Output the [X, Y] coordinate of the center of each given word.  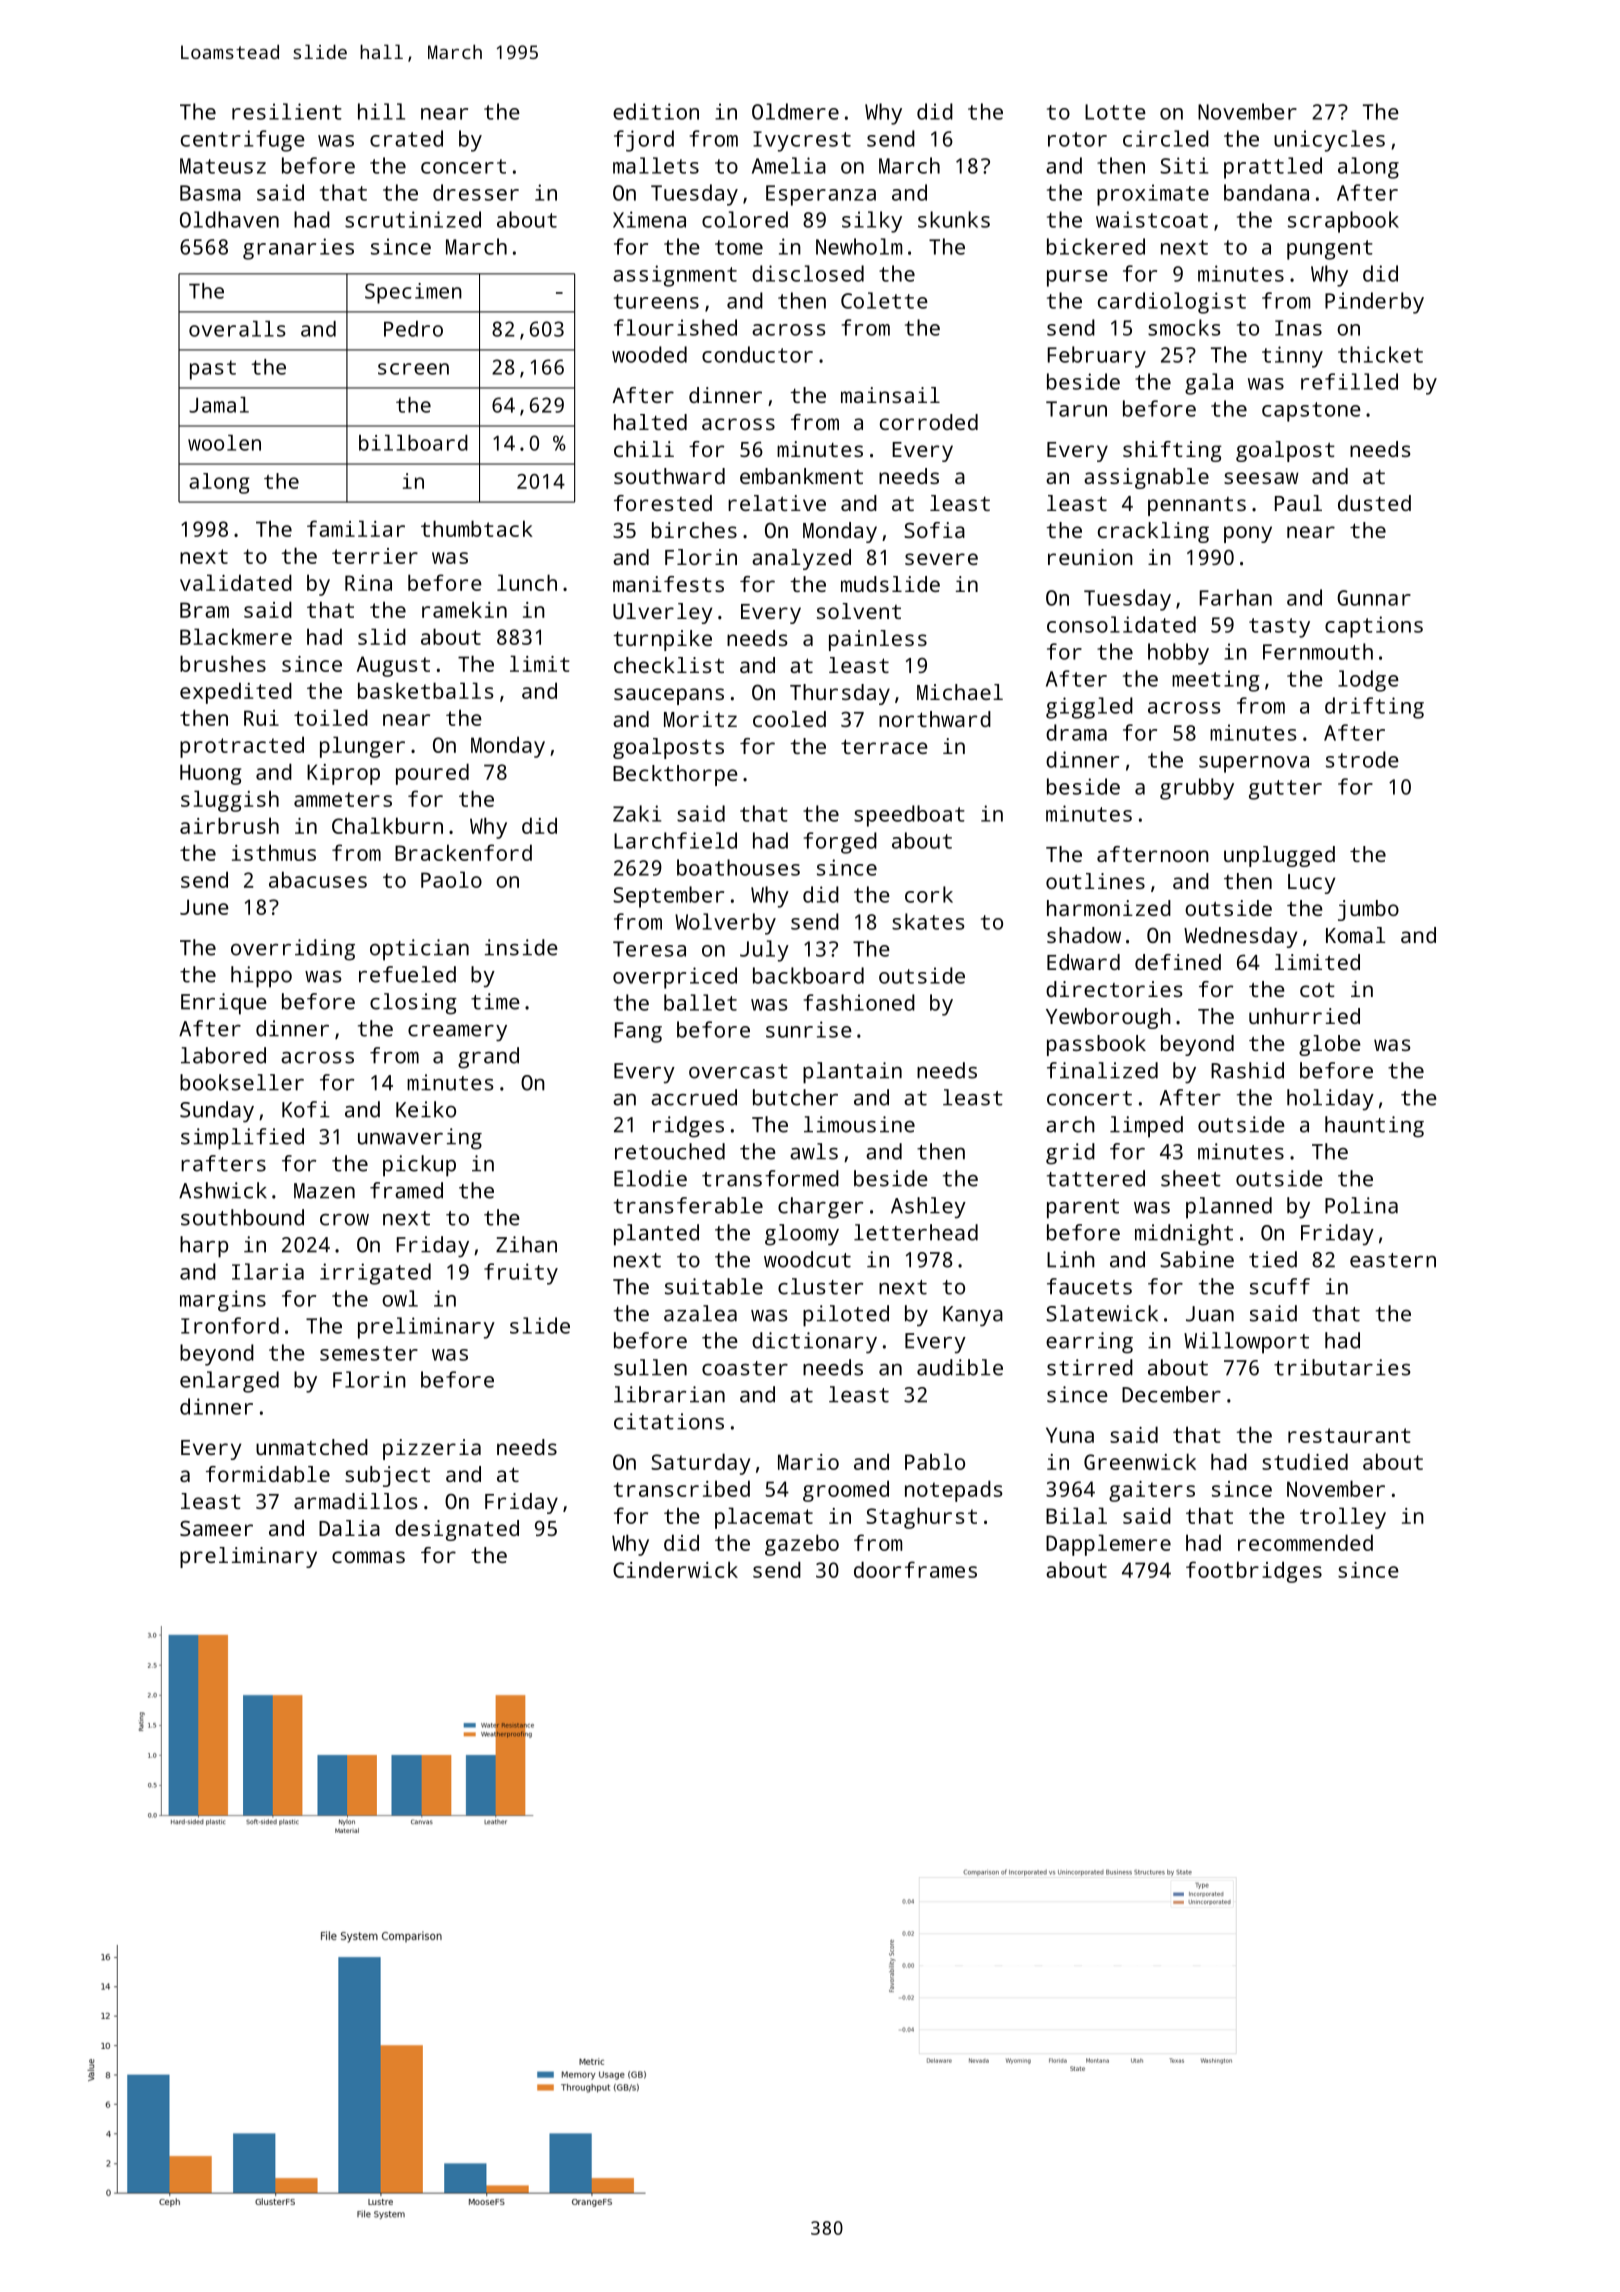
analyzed [801, 559]
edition [656, 111]
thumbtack [477, 528]
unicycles [1329, 141]
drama [1076, 732]
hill [381, 111]
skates [928, 921]
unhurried [1304, 1016]
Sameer [216, 1528]
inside [521, 947]
